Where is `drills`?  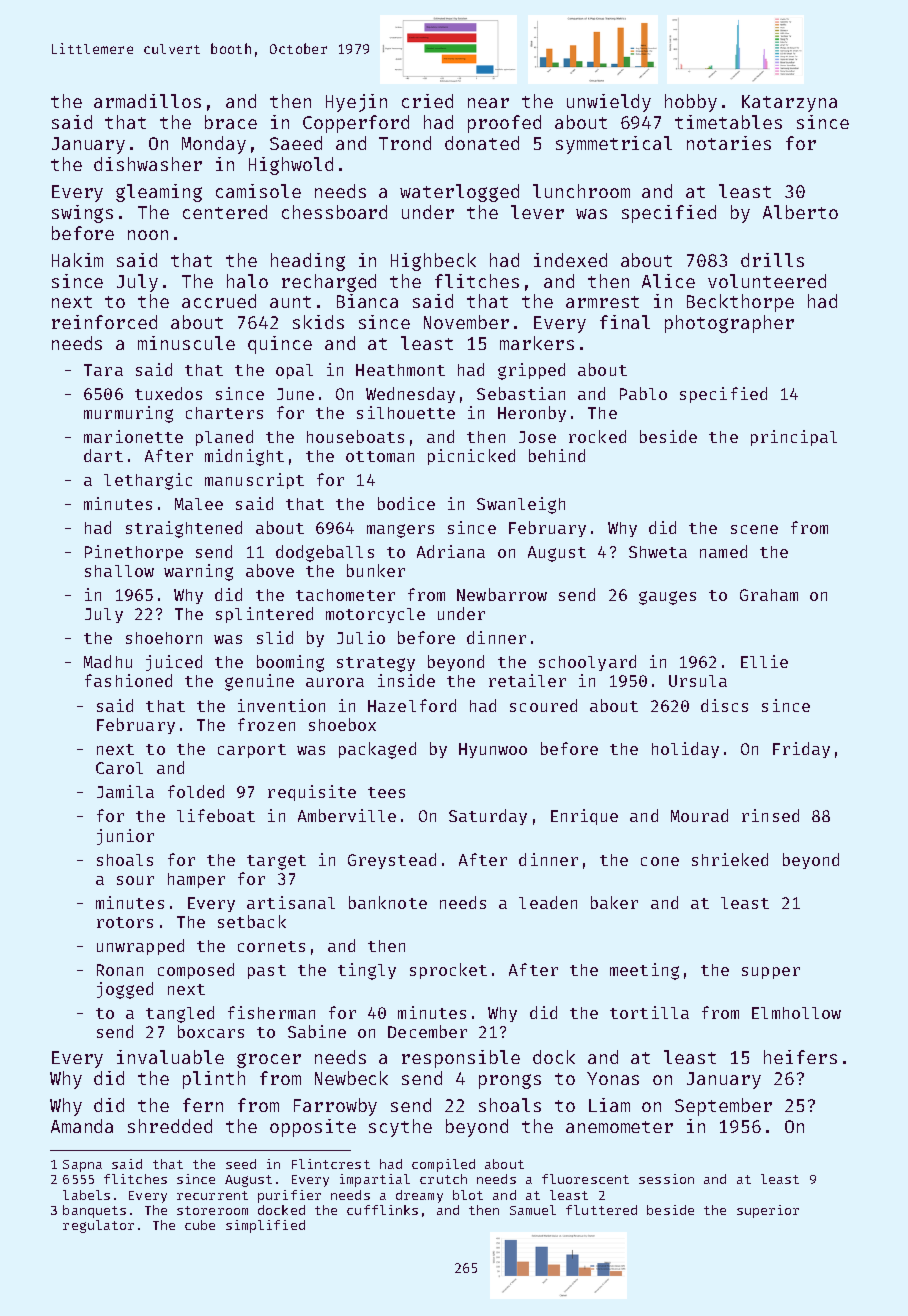
drills is located at coordinates (772, 260).
